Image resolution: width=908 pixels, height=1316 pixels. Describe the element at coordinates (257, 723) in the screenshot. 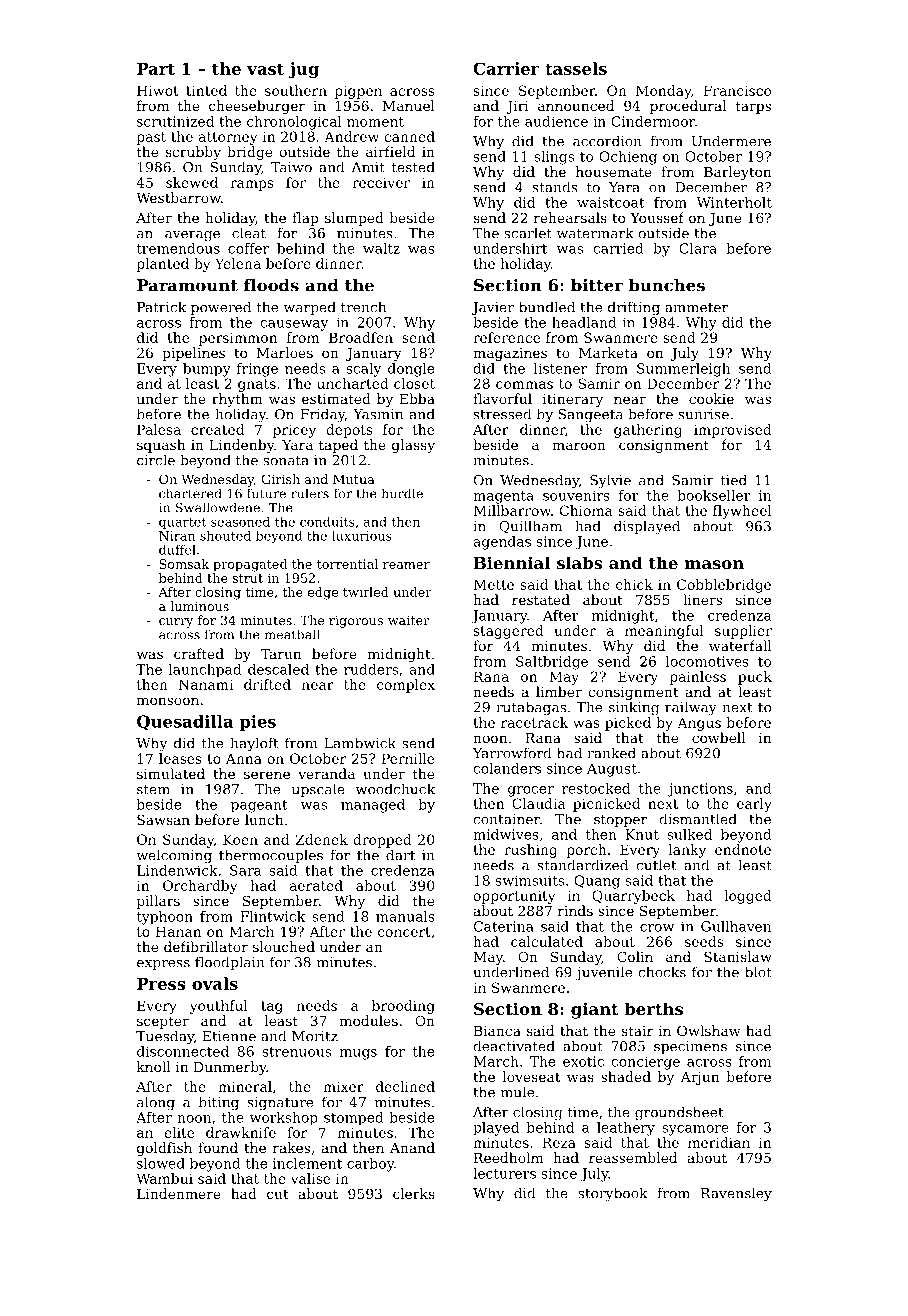

I see `pies` at that location.
